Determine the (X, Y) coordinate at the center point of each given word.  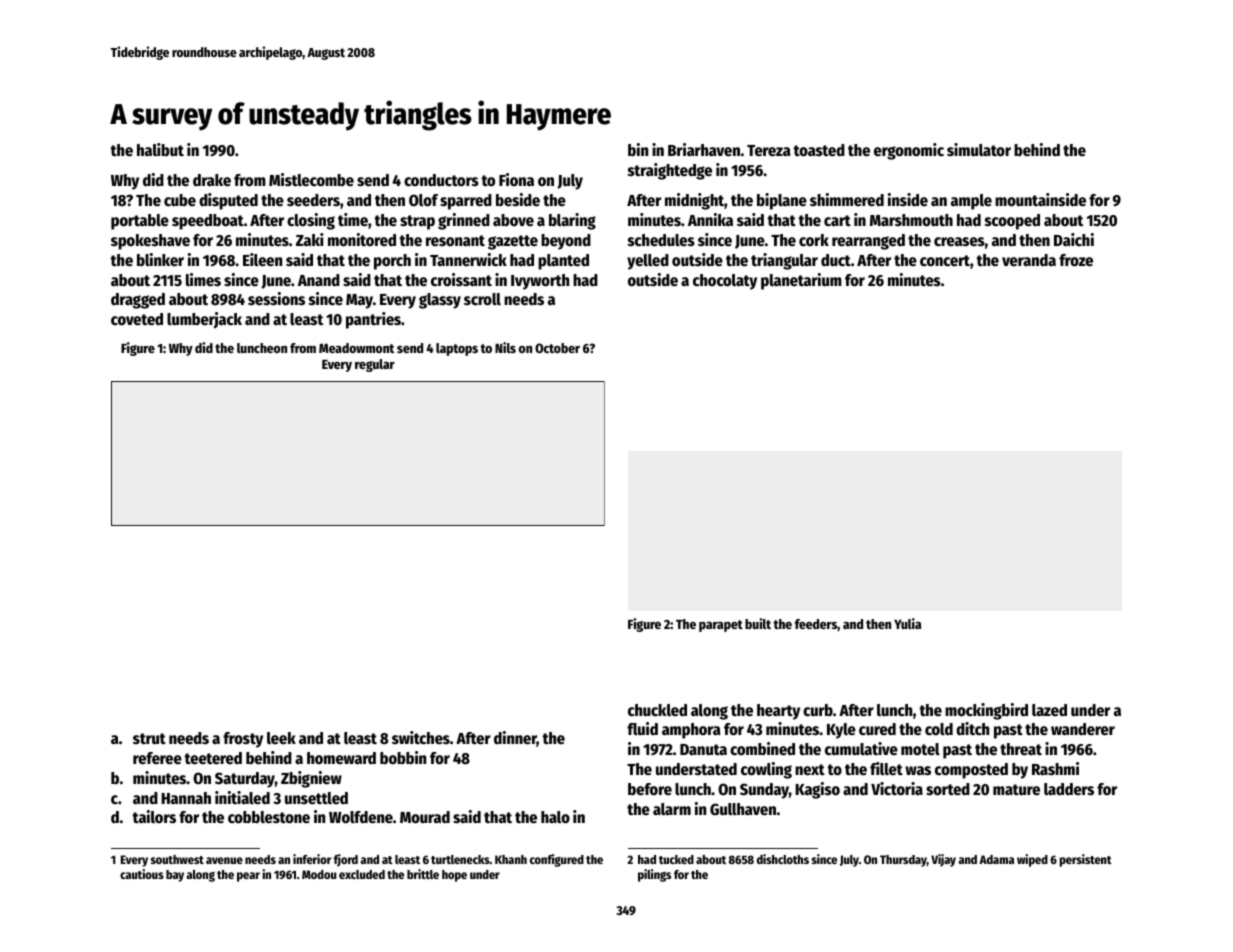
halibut (160, 150)
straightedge (670, 171)
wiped (1032, 860)
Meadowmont (356, 348)
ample (971, 202)
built (758, 623)
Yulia (907, 623)
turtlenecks (460, 859)
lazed (1049, 710)
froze (1076, 260)
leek (281, 738)
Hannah (186, 798)
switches (421, 738)
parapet (721, 626)
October (557, 348)
